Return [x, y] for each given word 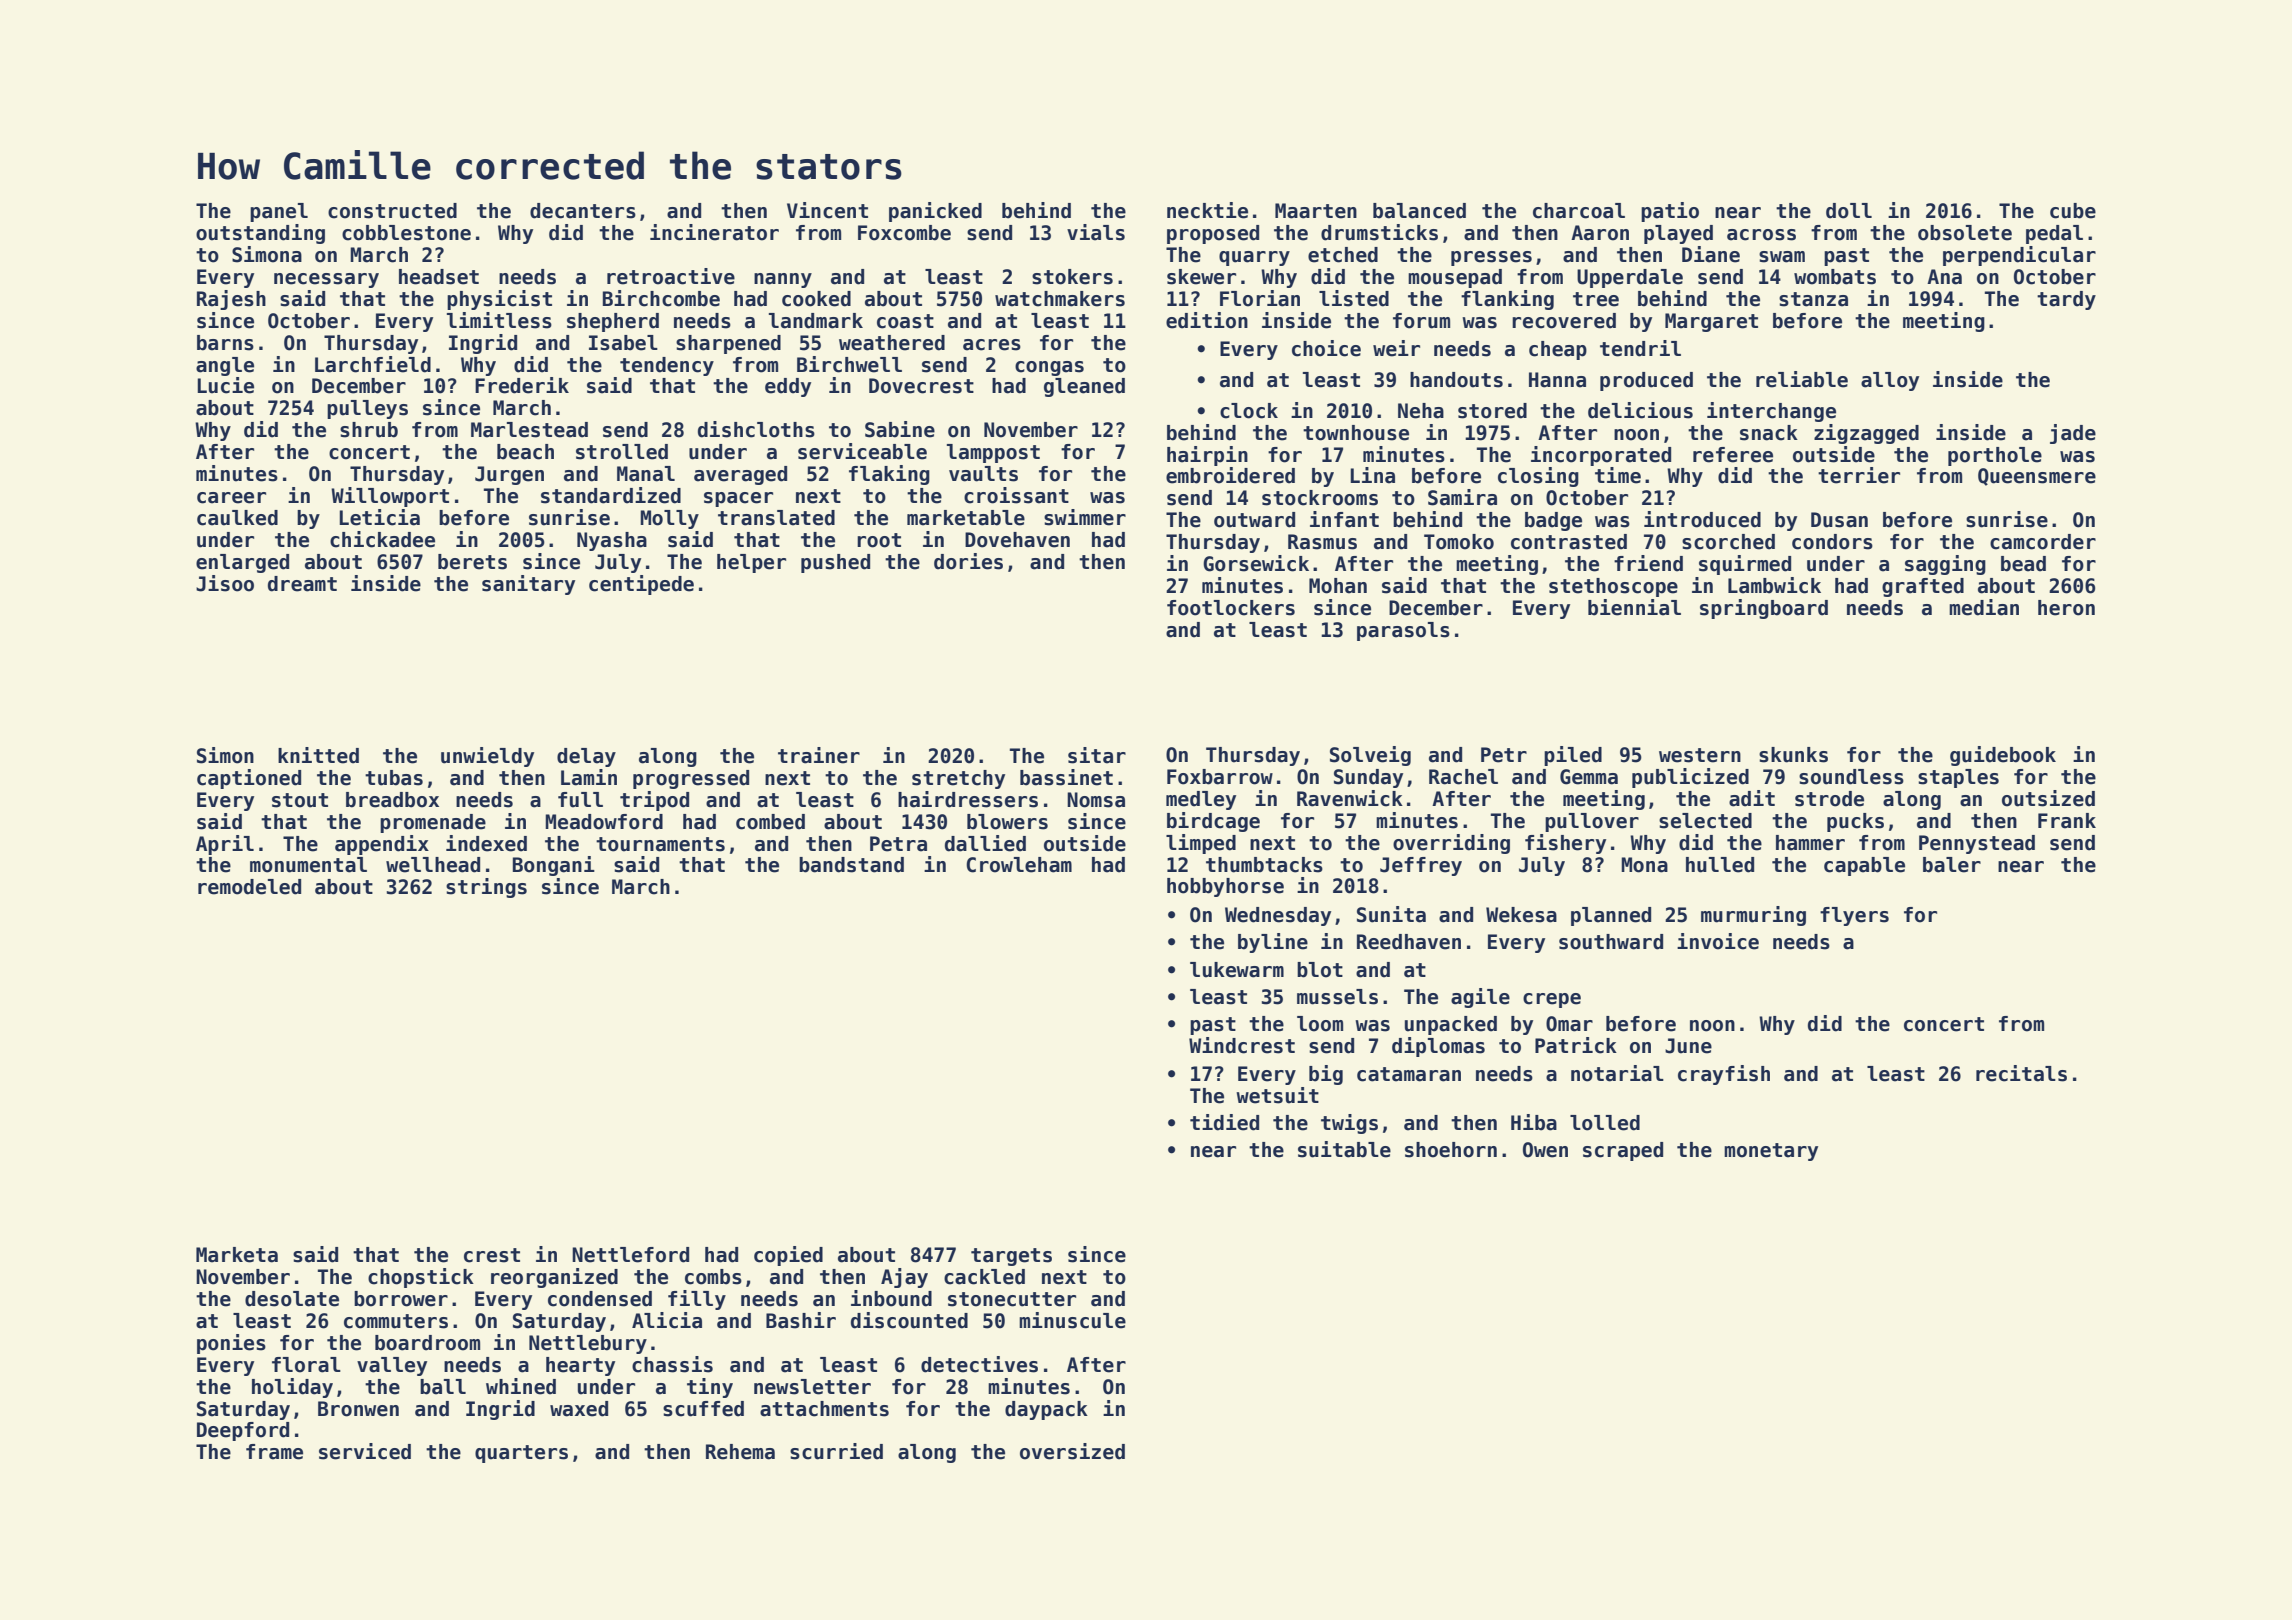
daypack [1046, 1410]
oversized [1072, 1451]
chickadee [382, 539]
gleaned [1084, 387]
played [1678, 234]
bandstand [851, 865]
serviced [365, 1451]
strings [486, 888]
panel [279, 212]
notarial [1617, 1073]
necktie [1207, 210]
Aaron [1600, 233]
